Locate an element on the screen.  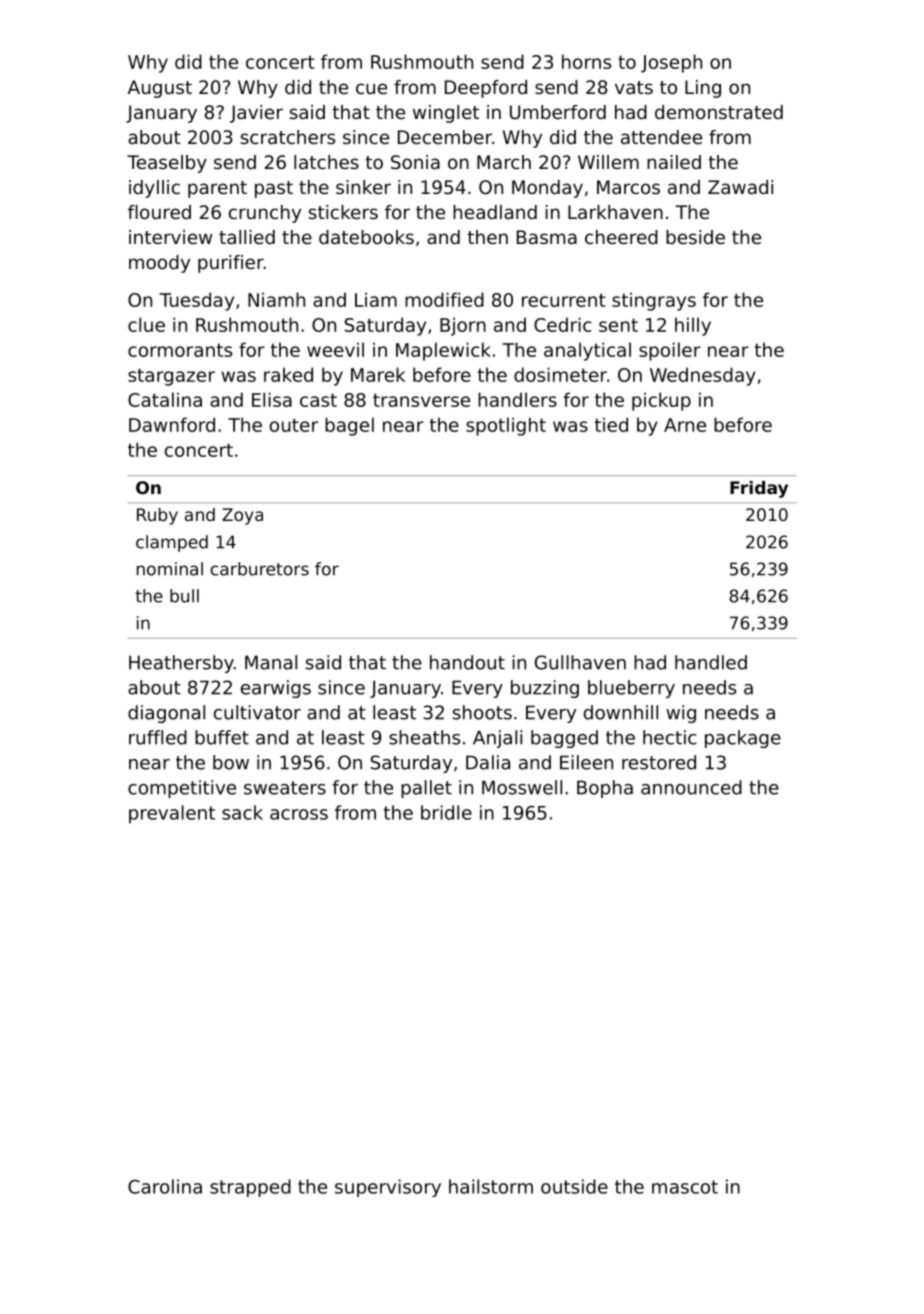
Javier is located at coordinates (256, 114).
